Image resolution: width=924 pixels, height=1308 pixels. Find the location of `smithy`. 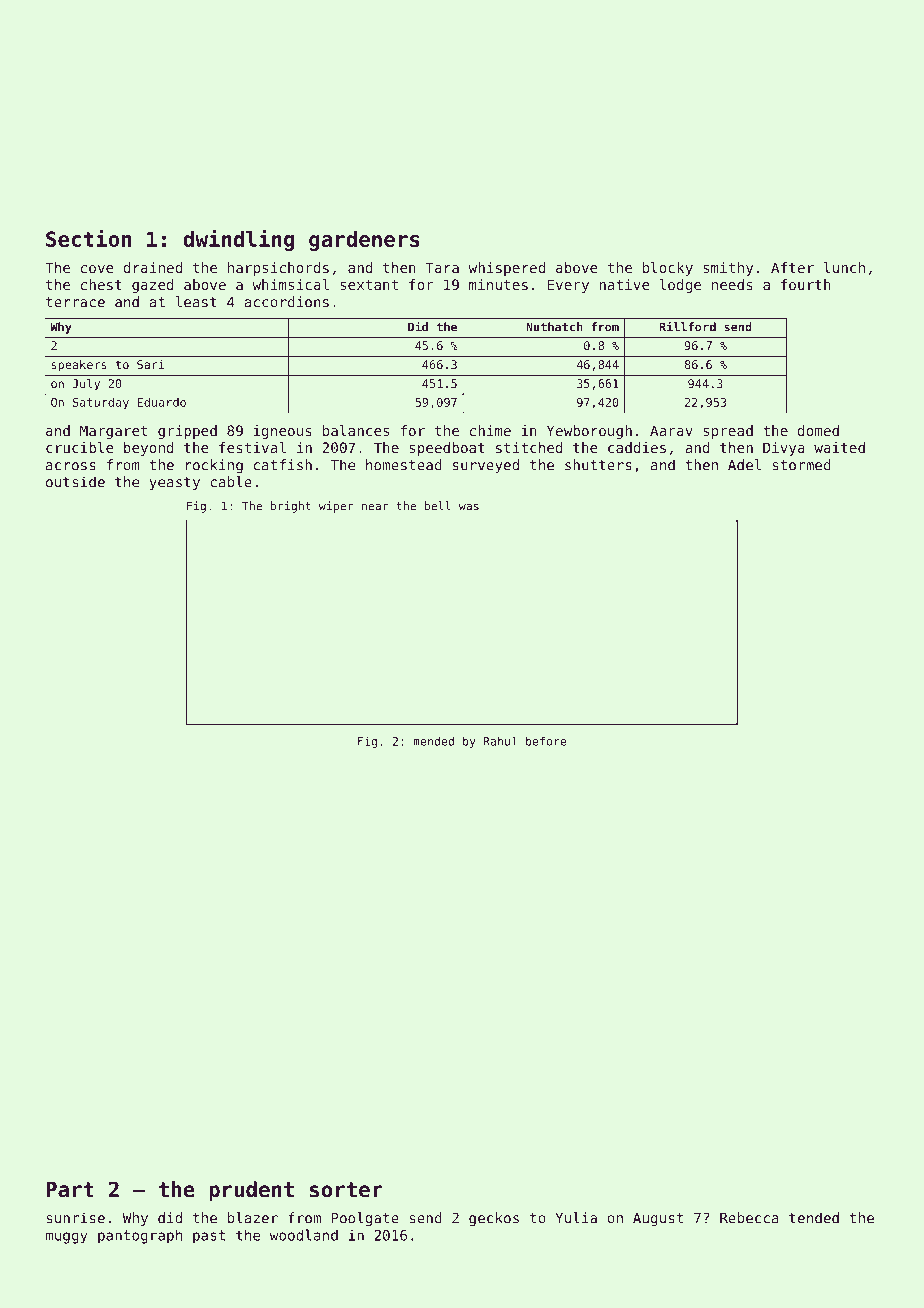

smithy is located at coordinates (728, 269).
